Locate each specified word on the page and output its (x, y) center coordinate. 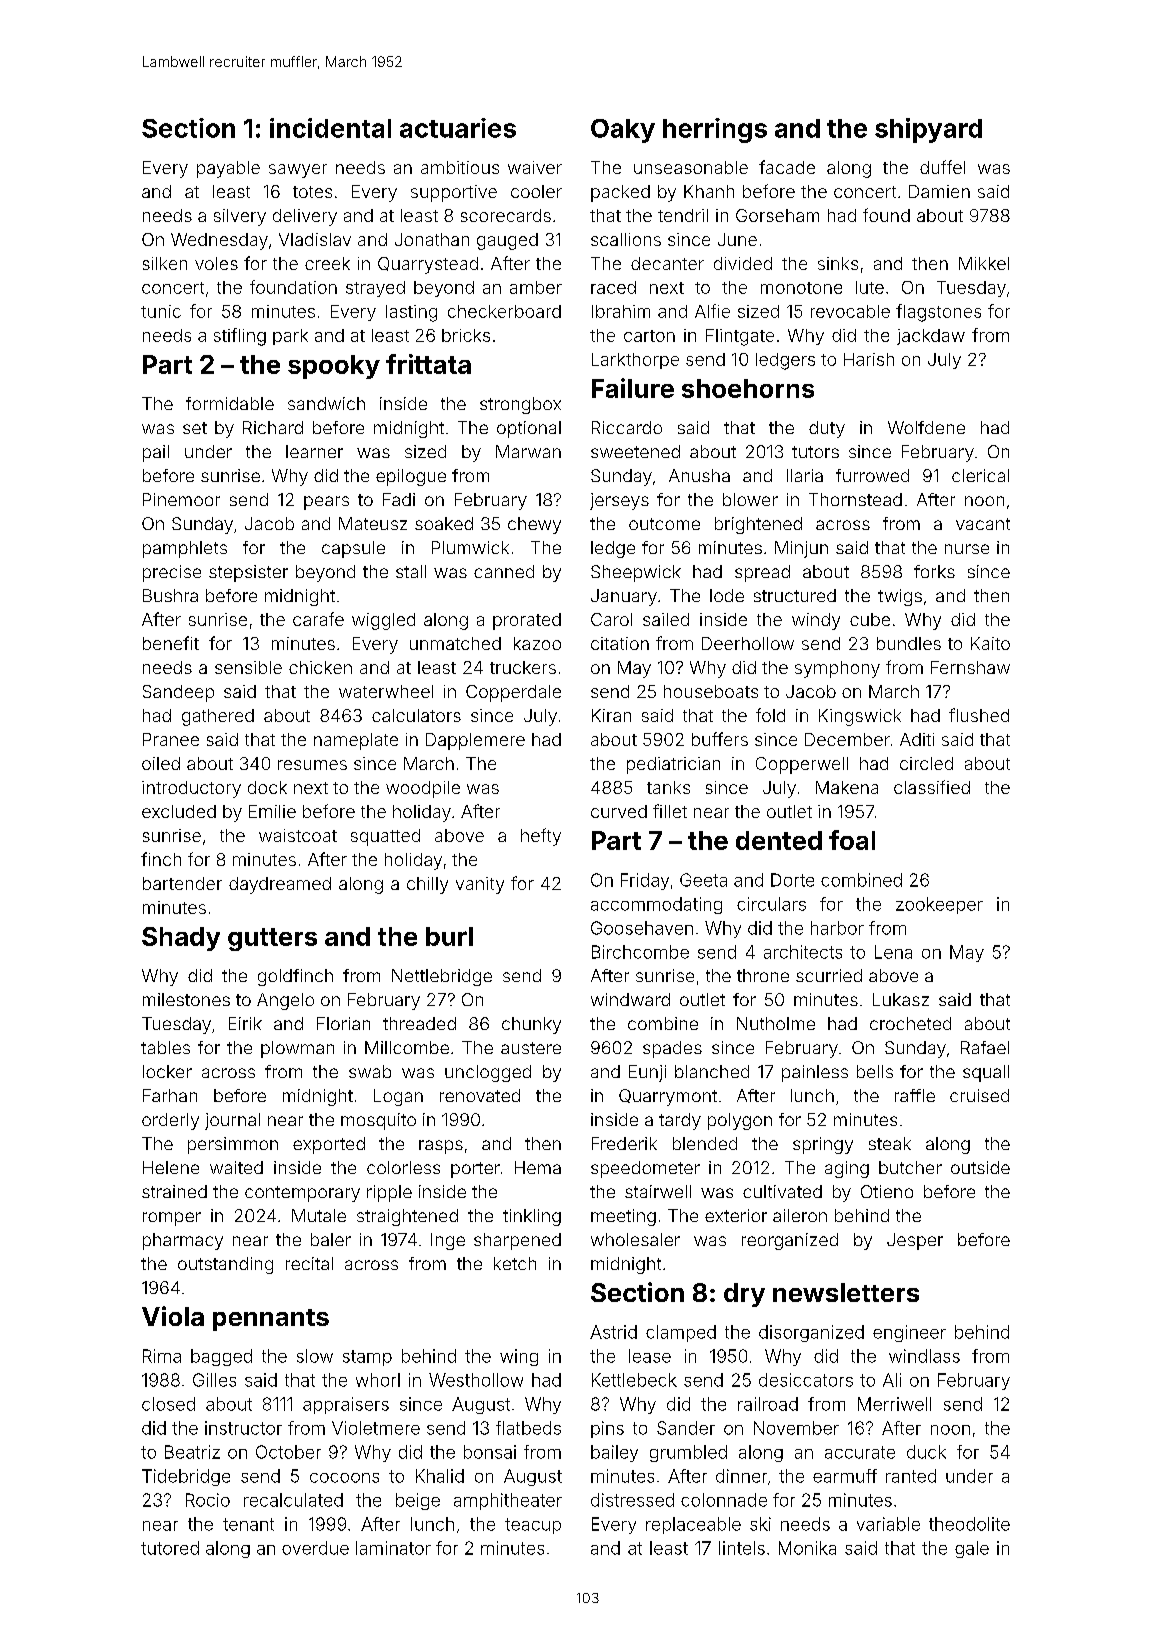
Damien (939, 191)
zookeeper (939, 905)
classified (932, 787)
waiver (535, 167)
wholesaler (635, 1239)
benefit (171, 643)
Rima (162, 1356)
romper (172, 1219)
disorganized (811, 1333)
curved (619, 811)
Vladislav (315, 239)
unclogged (488, 1073)
